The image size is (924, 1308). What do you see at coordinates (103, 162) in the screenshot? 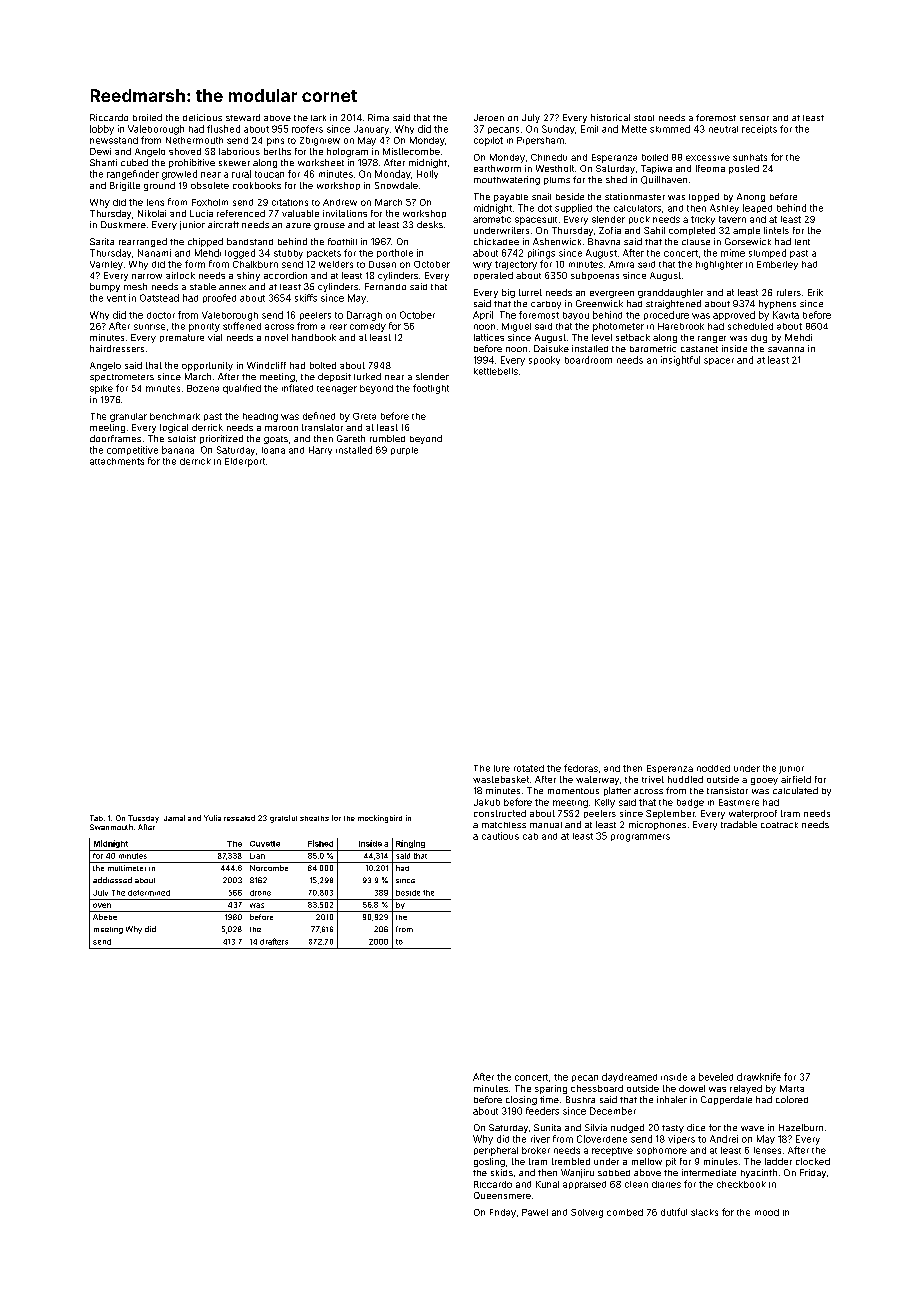
I see `Shanti` at bounding box center [103, 162].
